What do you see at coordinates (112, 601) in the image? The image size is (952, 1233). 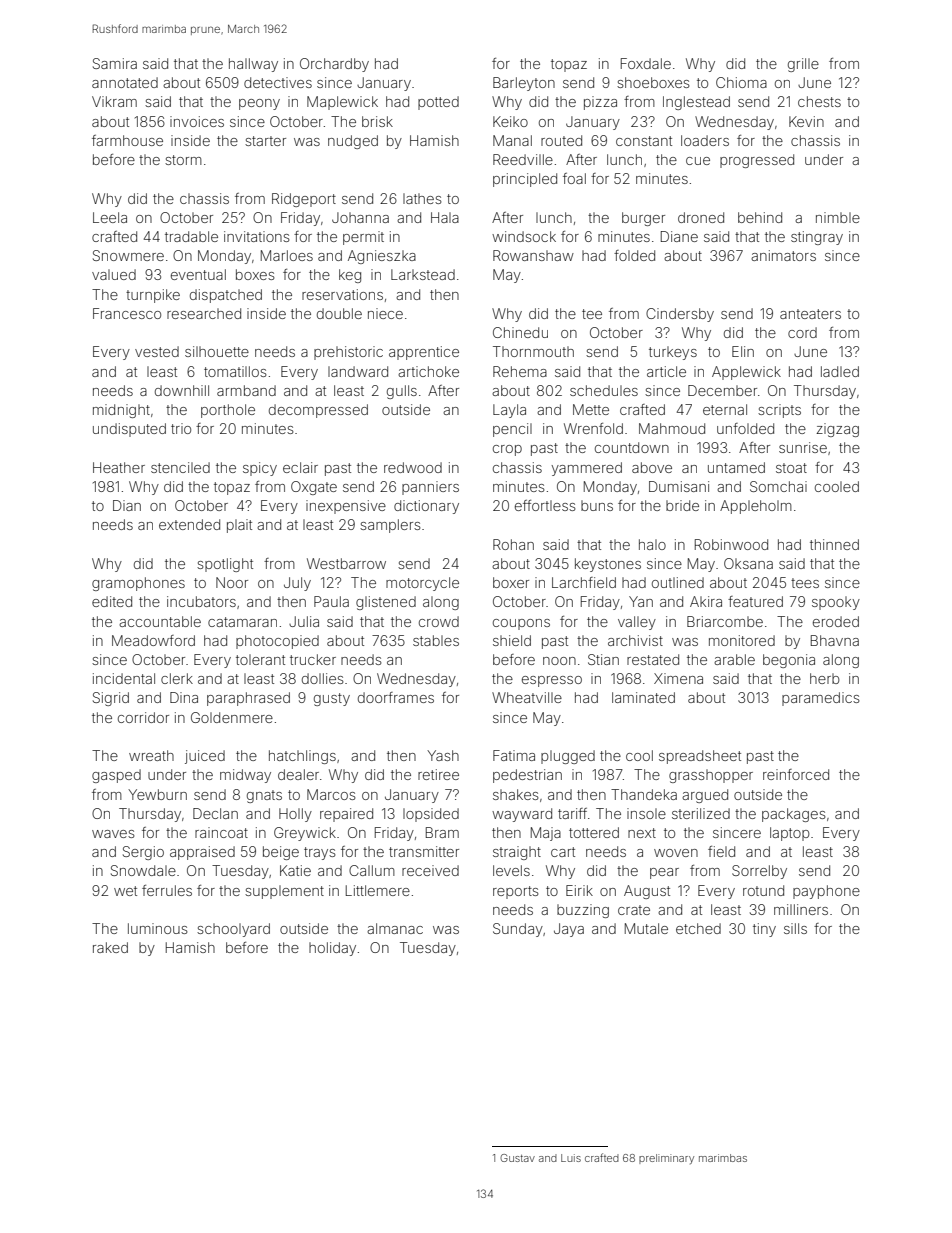 I see `edited` at bounding box center [112, 601].
